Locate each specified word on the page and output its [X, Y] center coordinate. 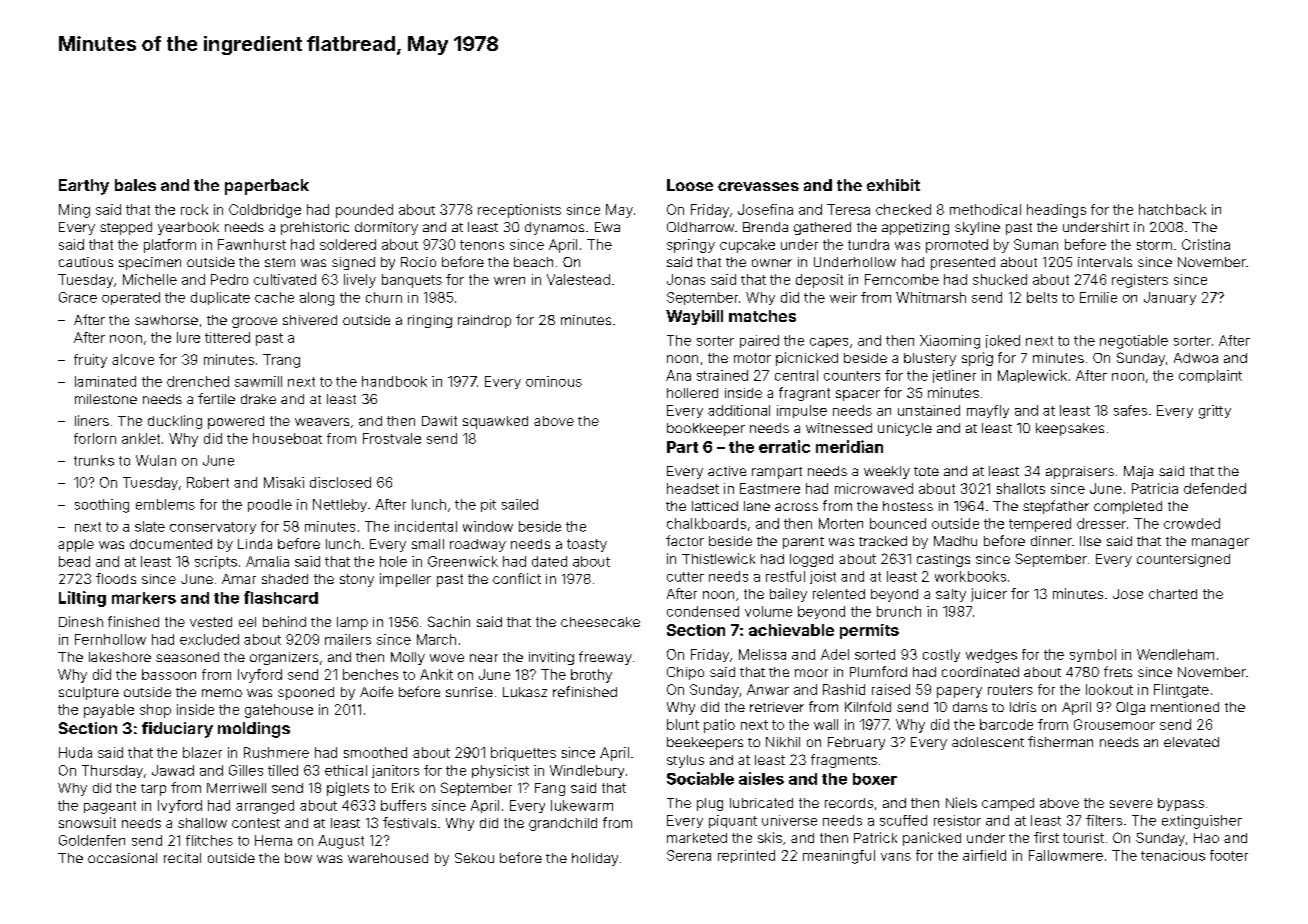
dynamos [554, 228]
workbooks [970, 576]
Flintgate [1181, 691]
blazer [202, 752]
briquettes [523, 754]
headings [1056, 211]
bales [135, 185]
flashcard [281, 597]
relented [839, 594]
